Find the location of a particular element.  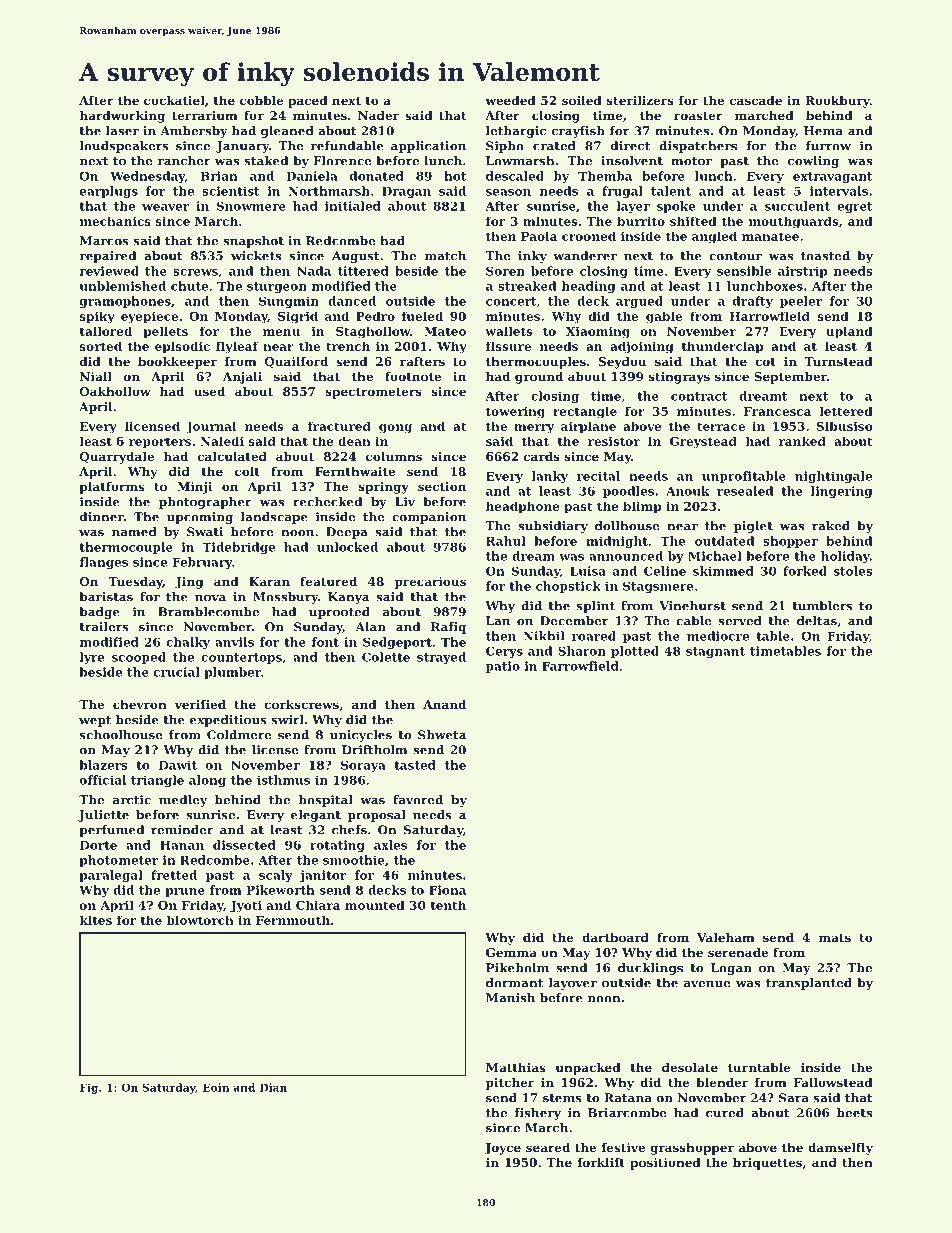

Ambersby is located at coordinates (194, 132).
